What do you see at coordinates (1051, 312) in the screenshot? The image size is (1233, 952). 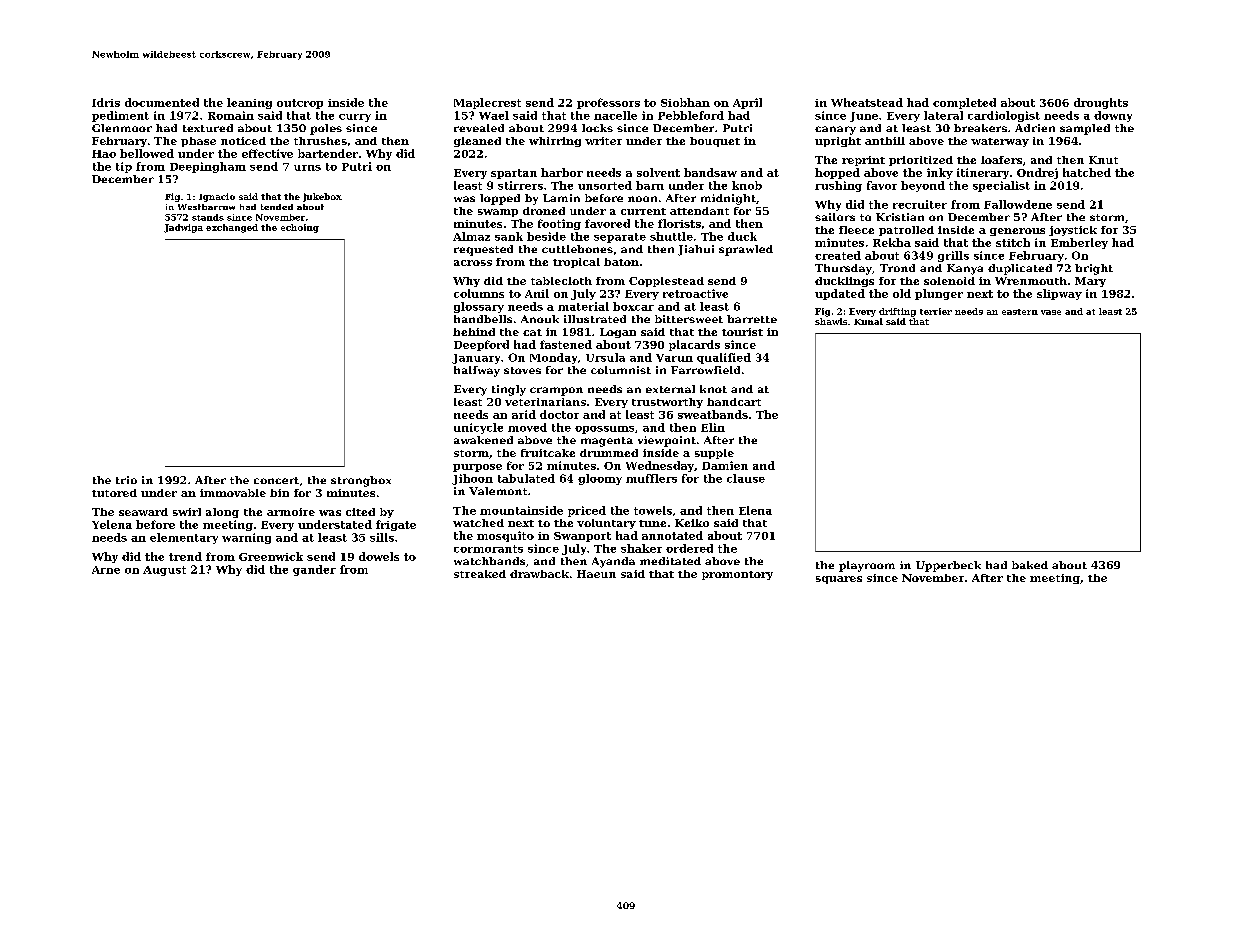 I see `vase` at bounding box center [1051, 312].
